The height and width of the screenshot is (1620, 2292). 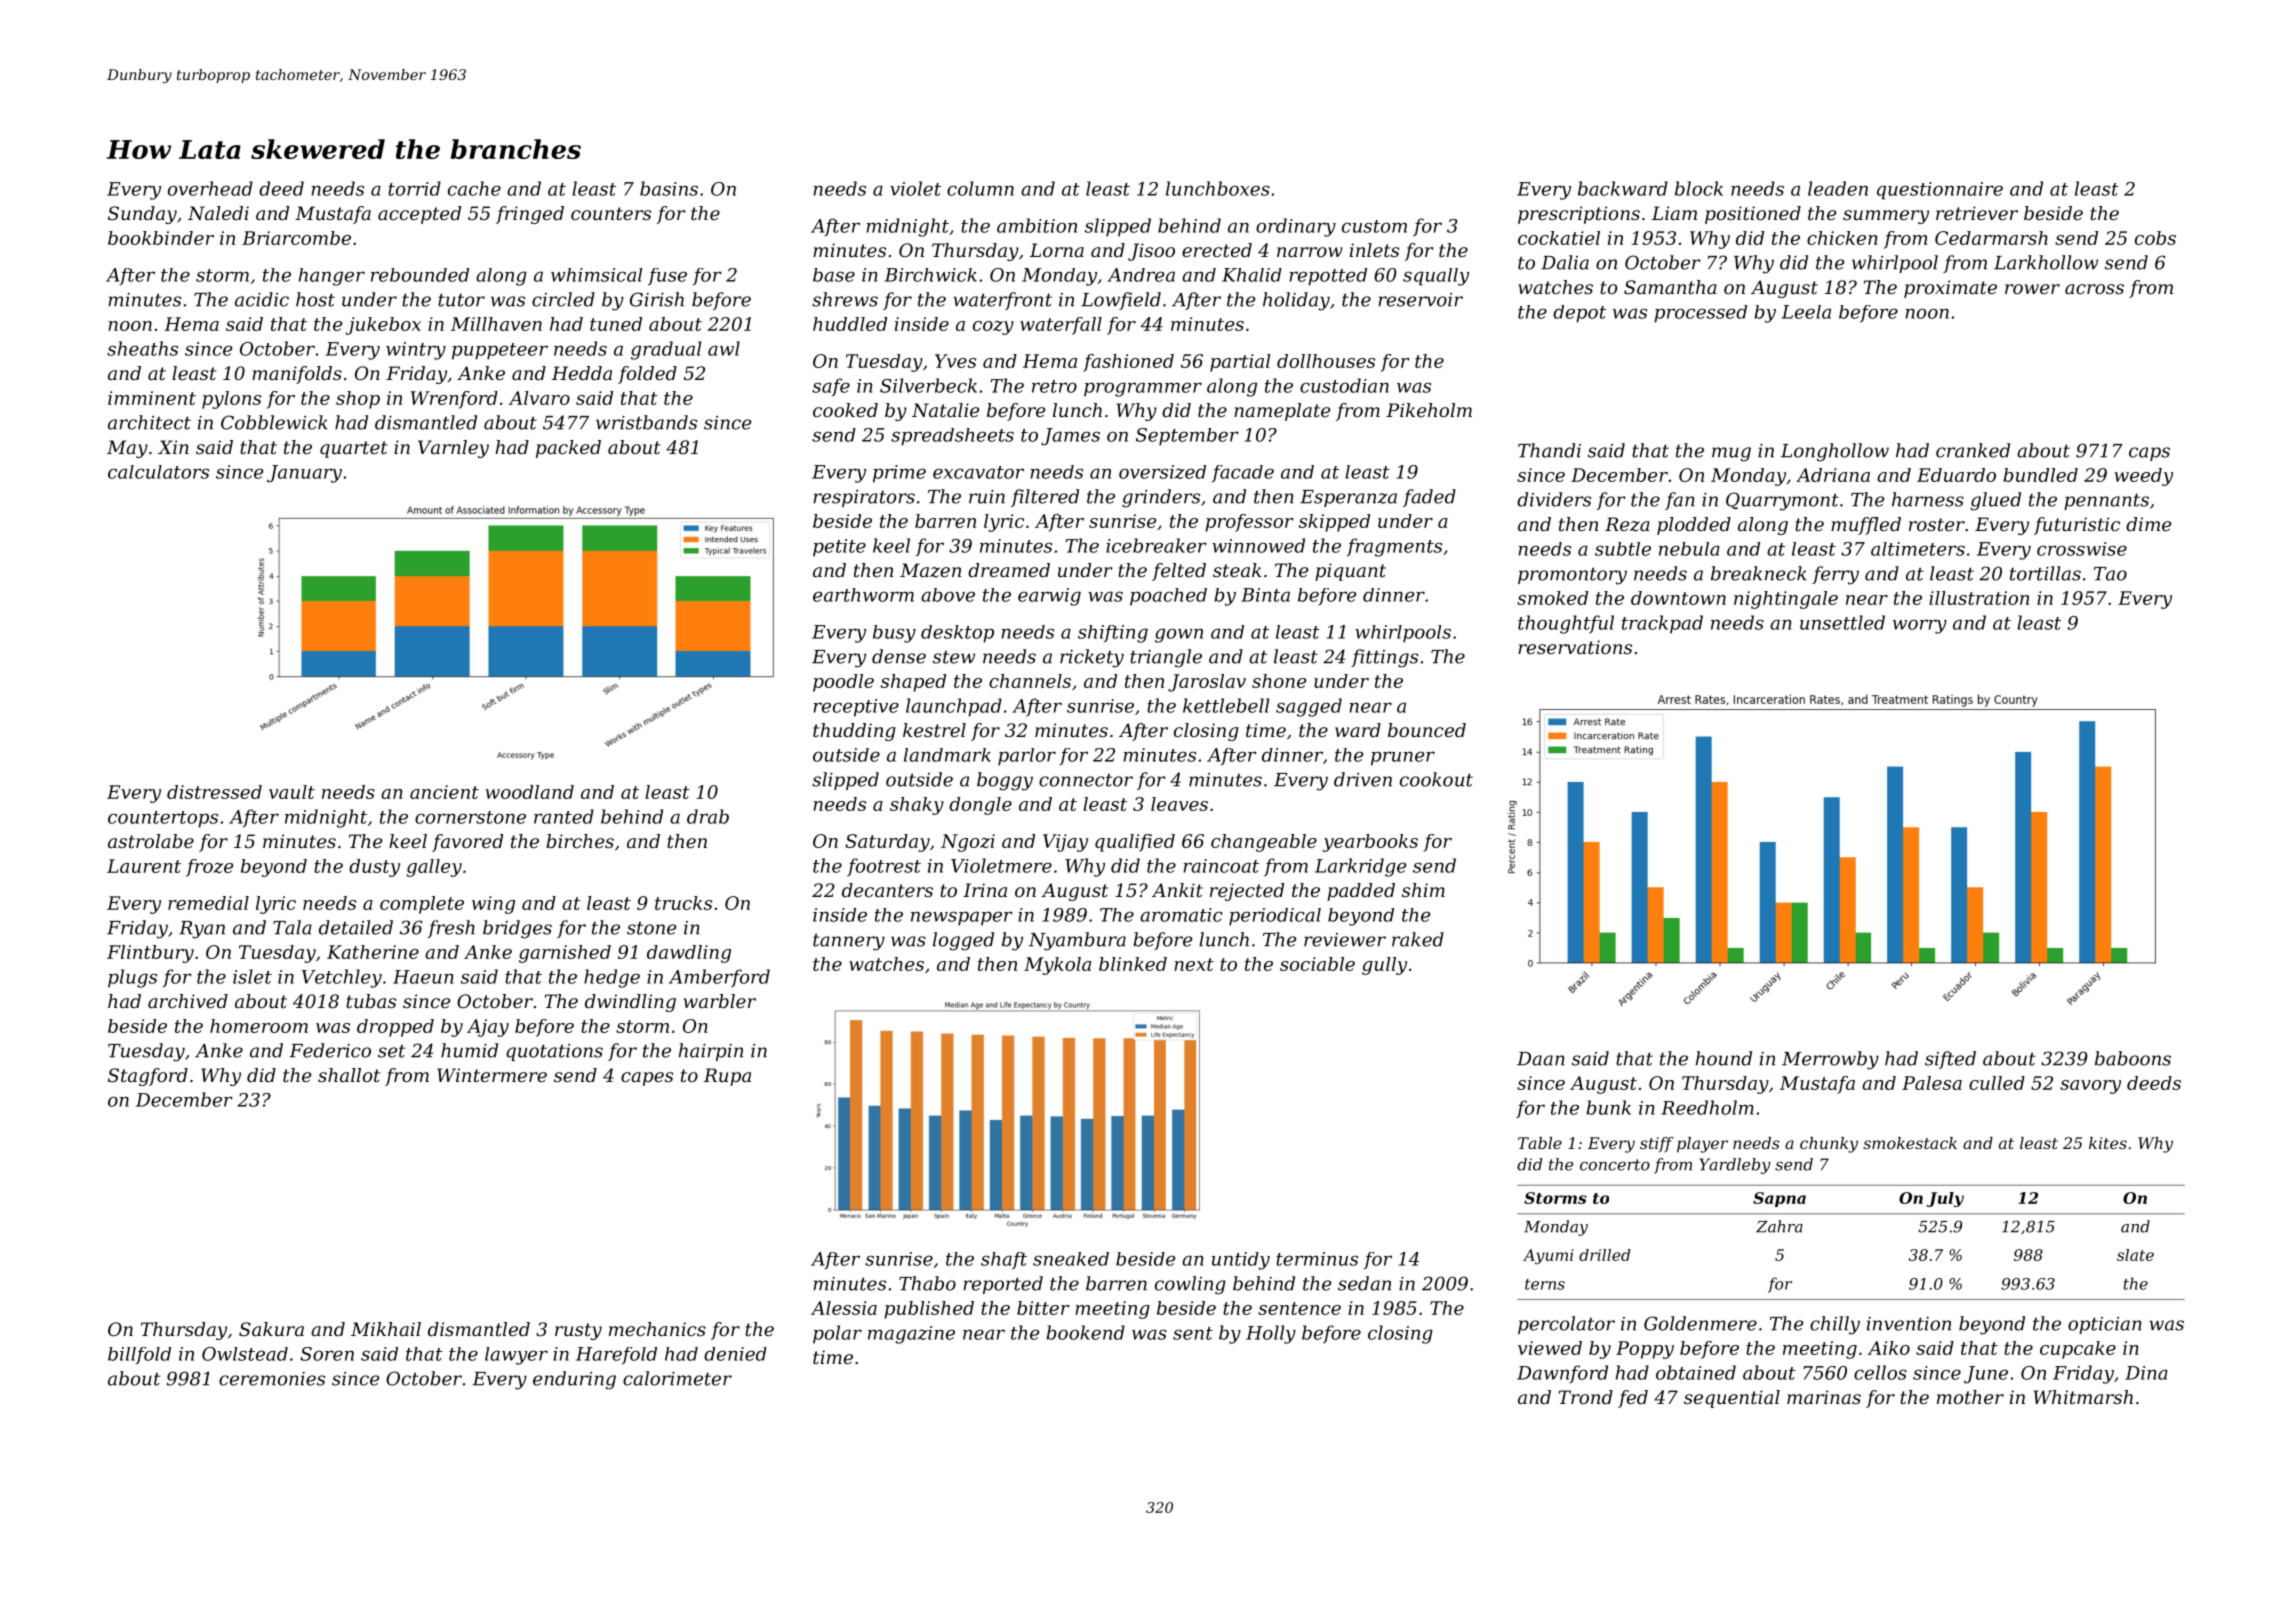 What do you see at coordinates (899, 474) in the screenshot?
I see `prime` at bounding box center [899, 474].
